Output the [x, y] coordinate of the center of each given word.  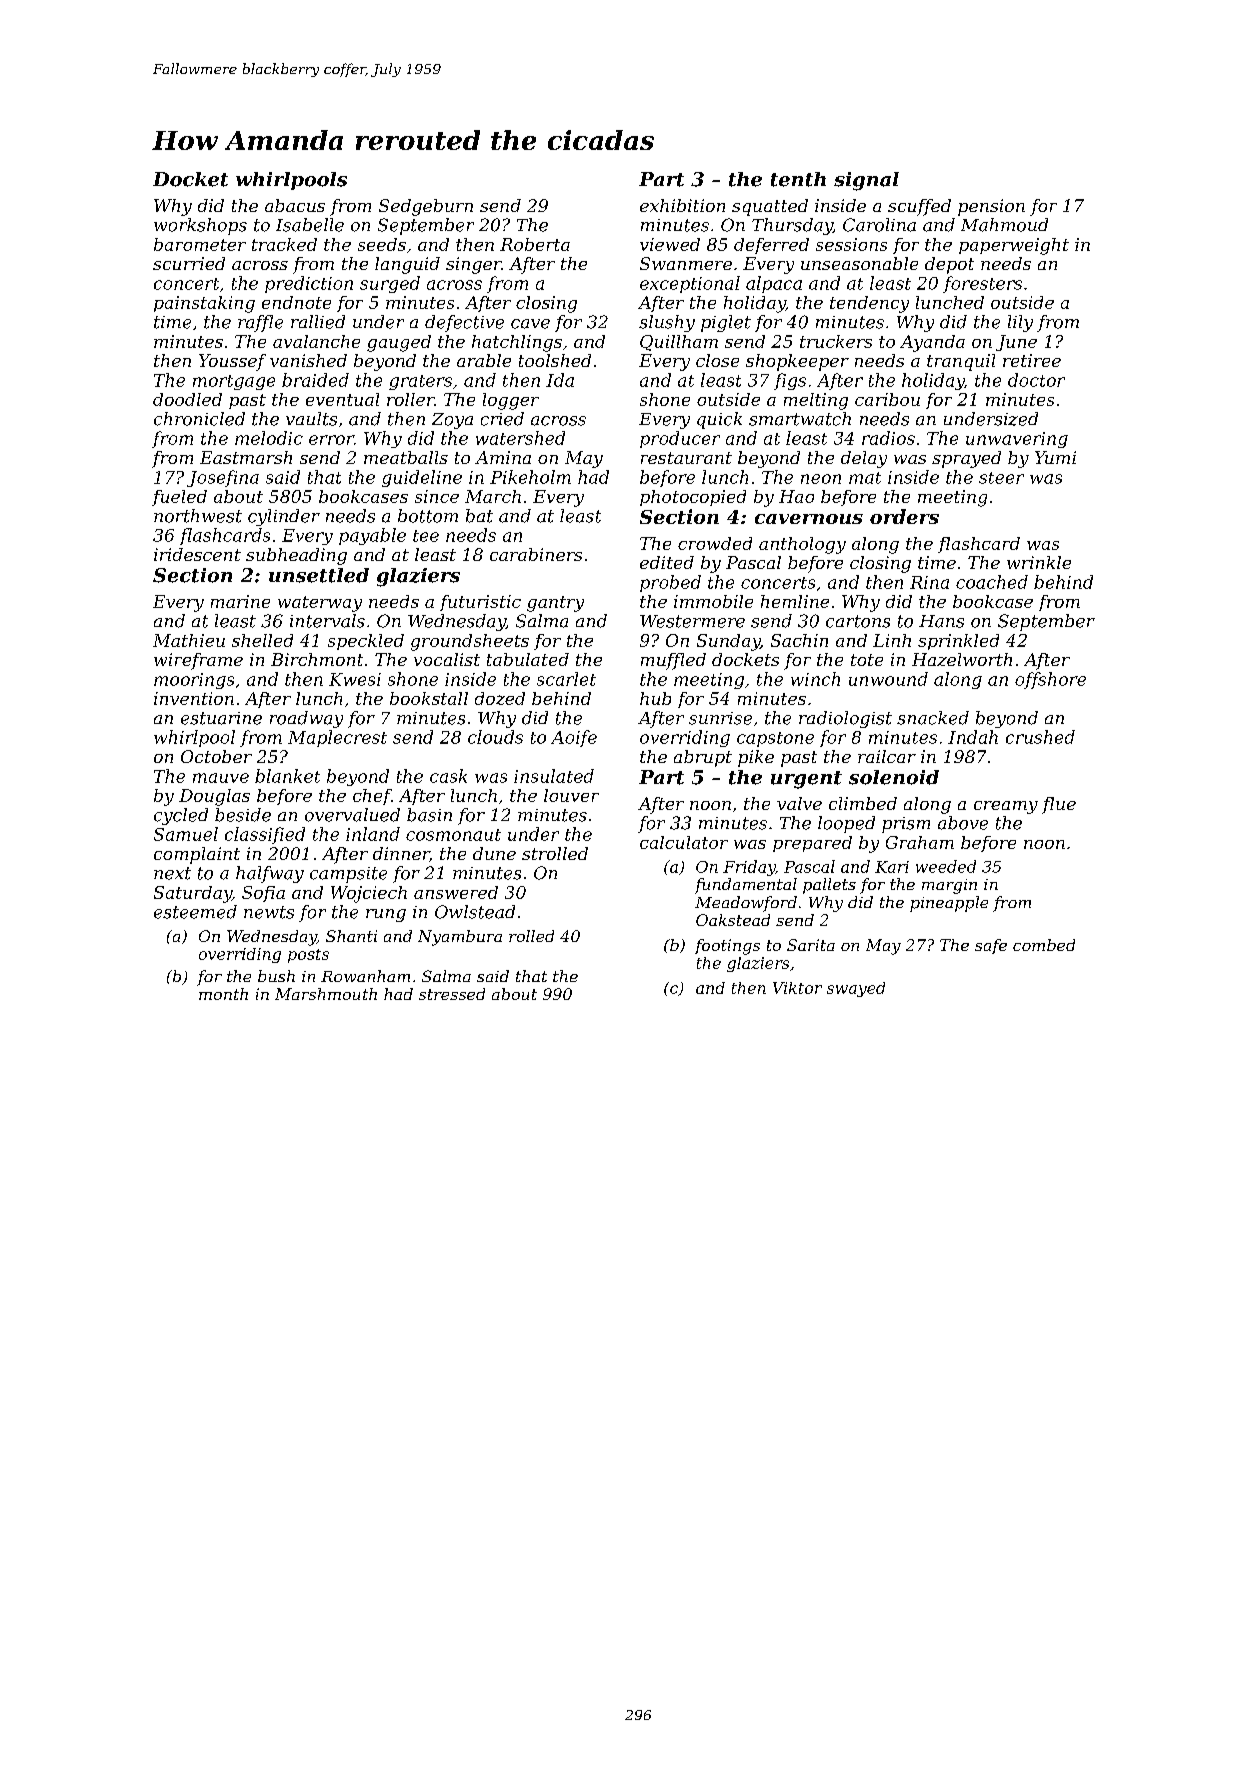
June [1016, 343]
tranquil [961, 362]
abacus [295, 205]
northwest [198, 516]
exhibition [682, 205]
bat [479, 516]
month [223, 994]
